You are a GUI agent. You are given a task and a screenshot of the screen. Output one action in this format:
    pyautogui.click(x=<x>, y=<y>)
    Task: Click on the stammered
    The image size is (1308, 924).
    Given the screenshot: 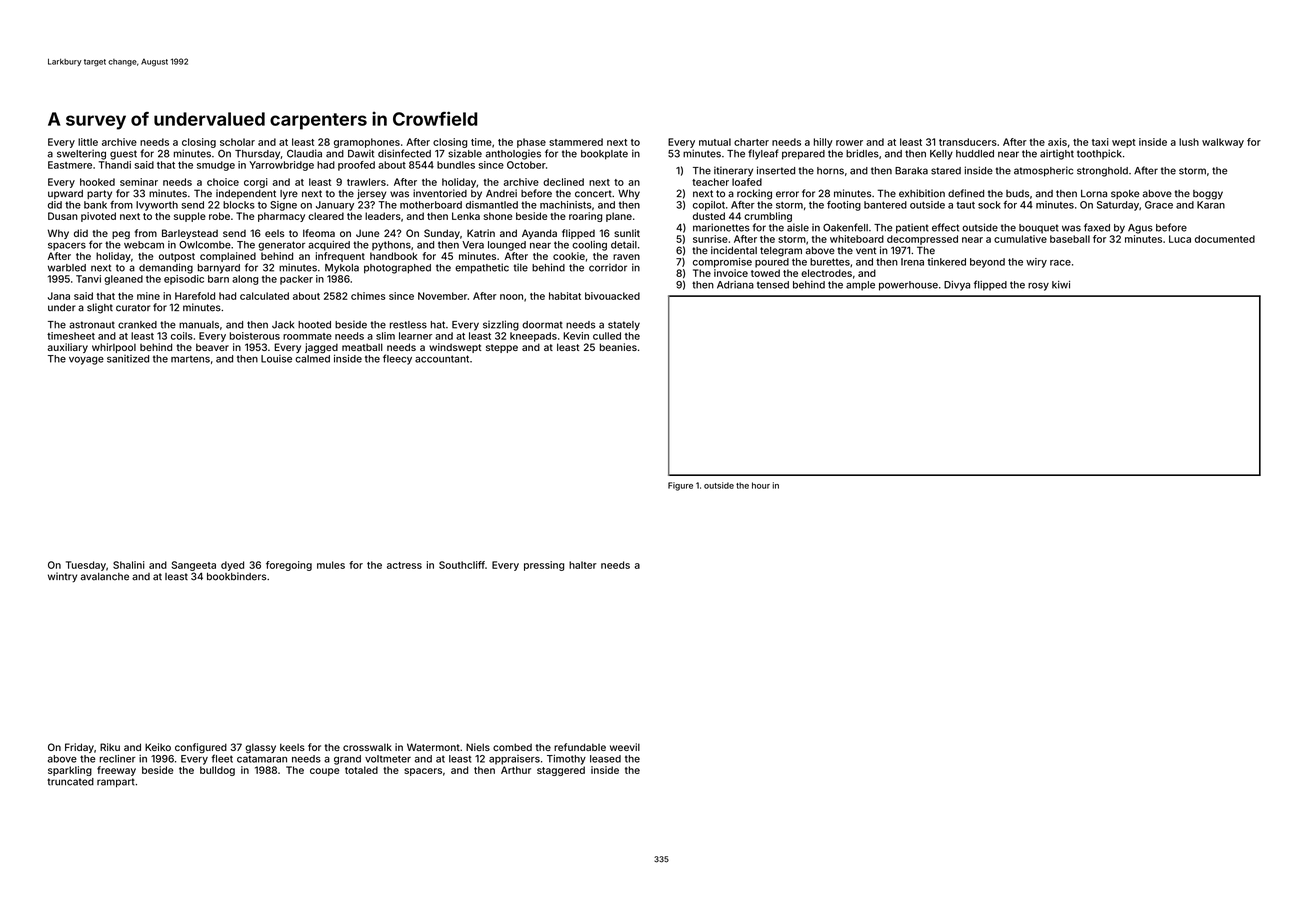 What is the action you would take?
    pyautogui.click(x=576, y=142)
